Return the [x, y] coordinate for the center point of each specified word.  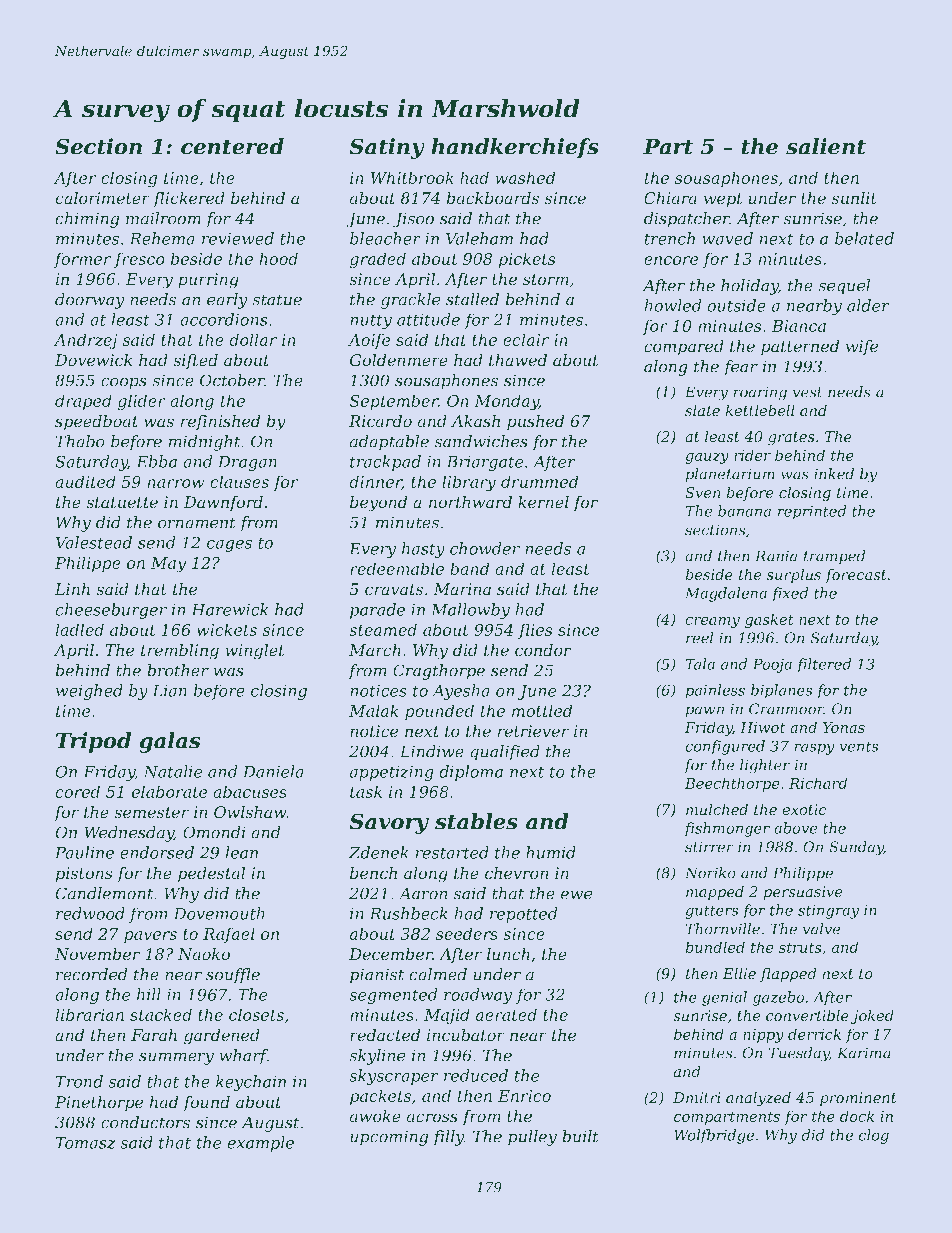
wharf [243, 1057]
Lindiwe [432, 751]
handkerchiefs [515, 148]
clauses [239, 481]
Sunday [856, 848]
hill [149, 994]
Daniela [273, 771]
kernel [543, 502]
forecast [856, 576]
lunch [508, 954]
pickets [527, 260]
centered [232, 146]
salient [826, 146]
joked [872, 1017]
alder [868, 305]
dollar [253, 339]
